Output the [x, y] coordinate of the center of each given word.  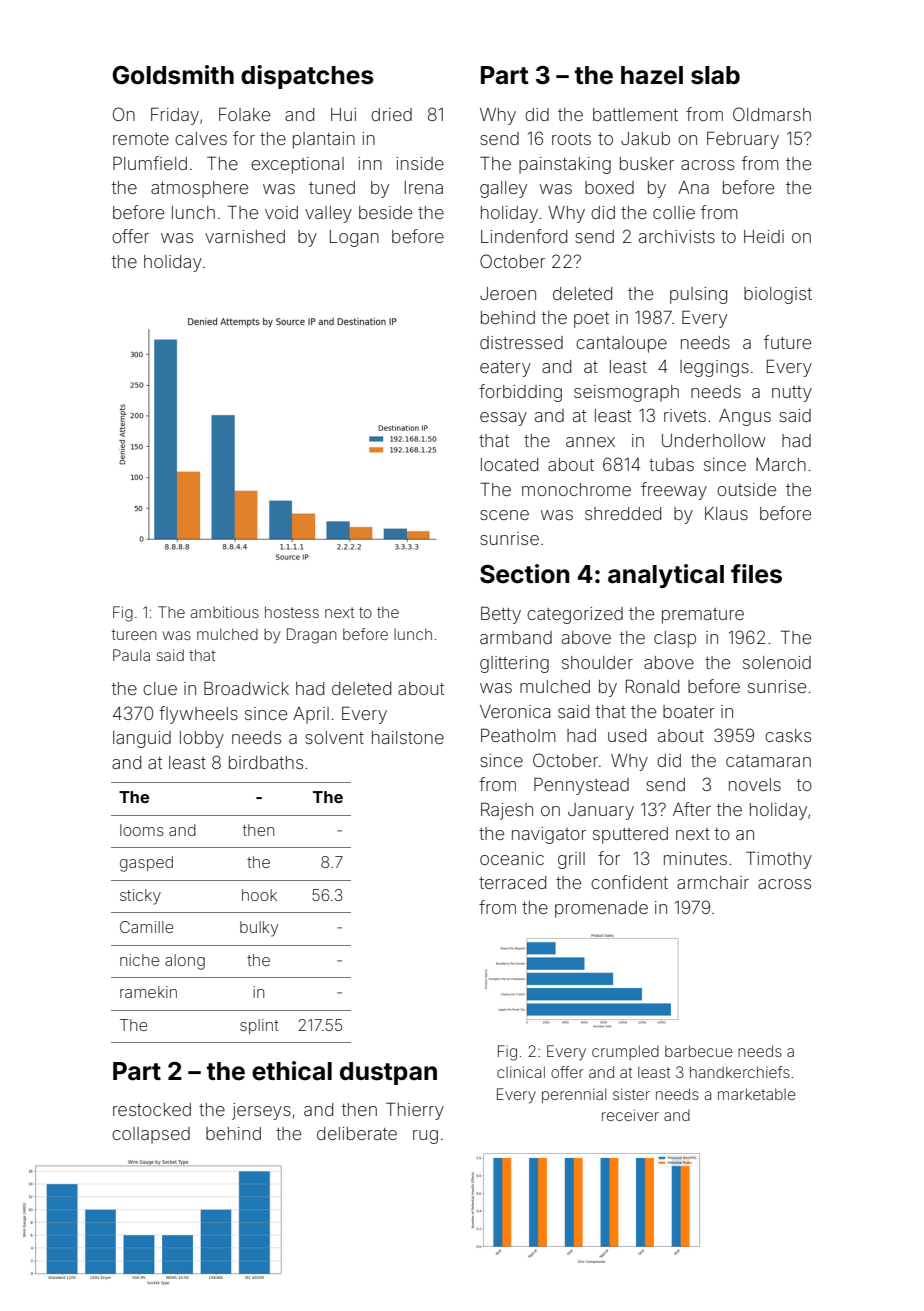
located [509, 464]
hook [259, 895]
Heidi [764, 236]
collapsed [151, 1135]
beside [385, 212]
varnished [245, 236]
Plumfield [150, 163]
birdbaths [266, 762]
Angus [745, 417]
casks [788, 735]
